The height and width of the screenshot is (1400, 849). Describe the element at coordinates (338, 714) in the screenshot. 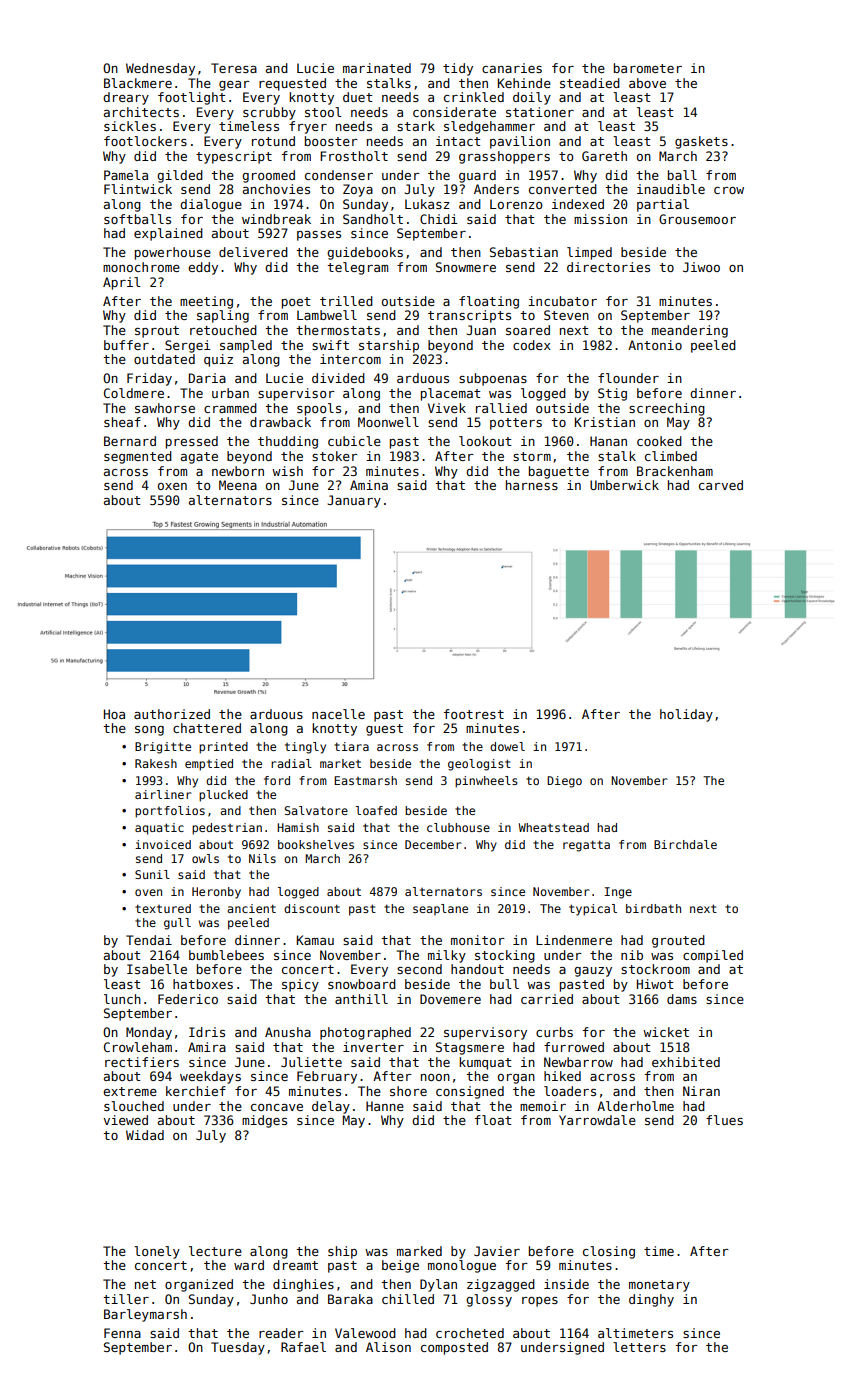

I see `nacelle` at that location.
